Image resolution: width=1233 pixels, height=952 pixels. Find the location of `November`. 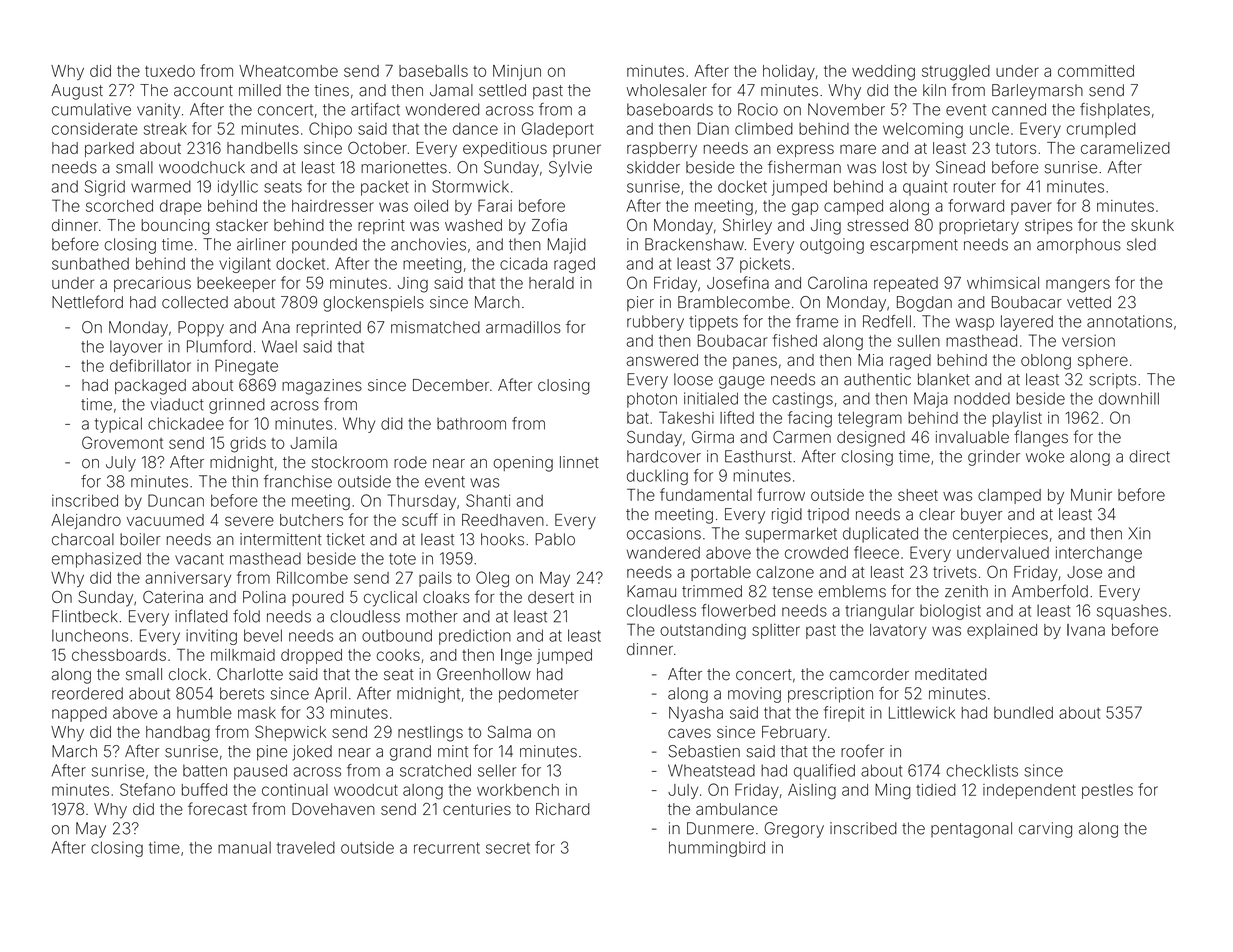

November is located at coordinates (846, 109).
